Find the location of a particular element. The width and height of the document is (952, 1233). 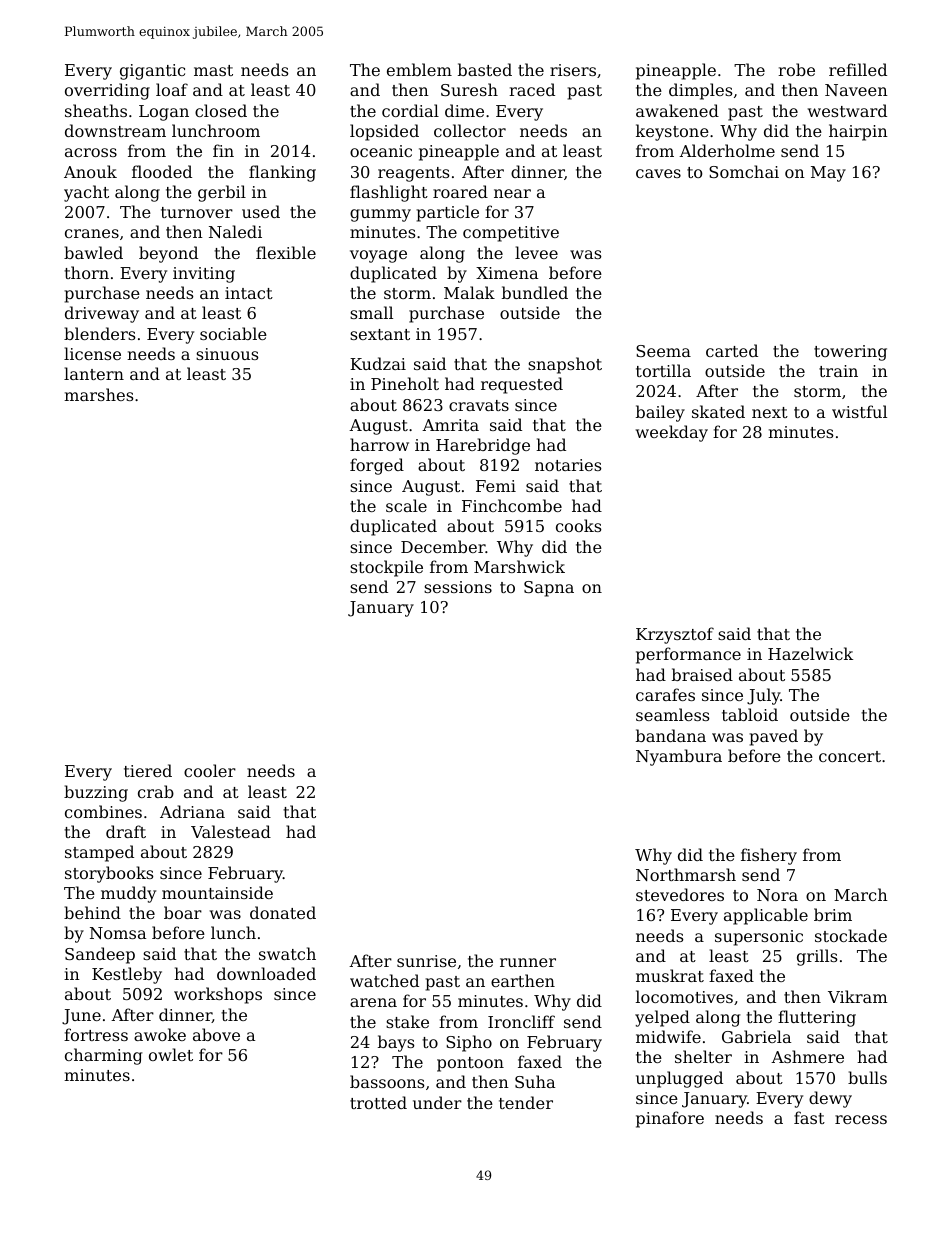

brim is located at coordinates (833, 914).
